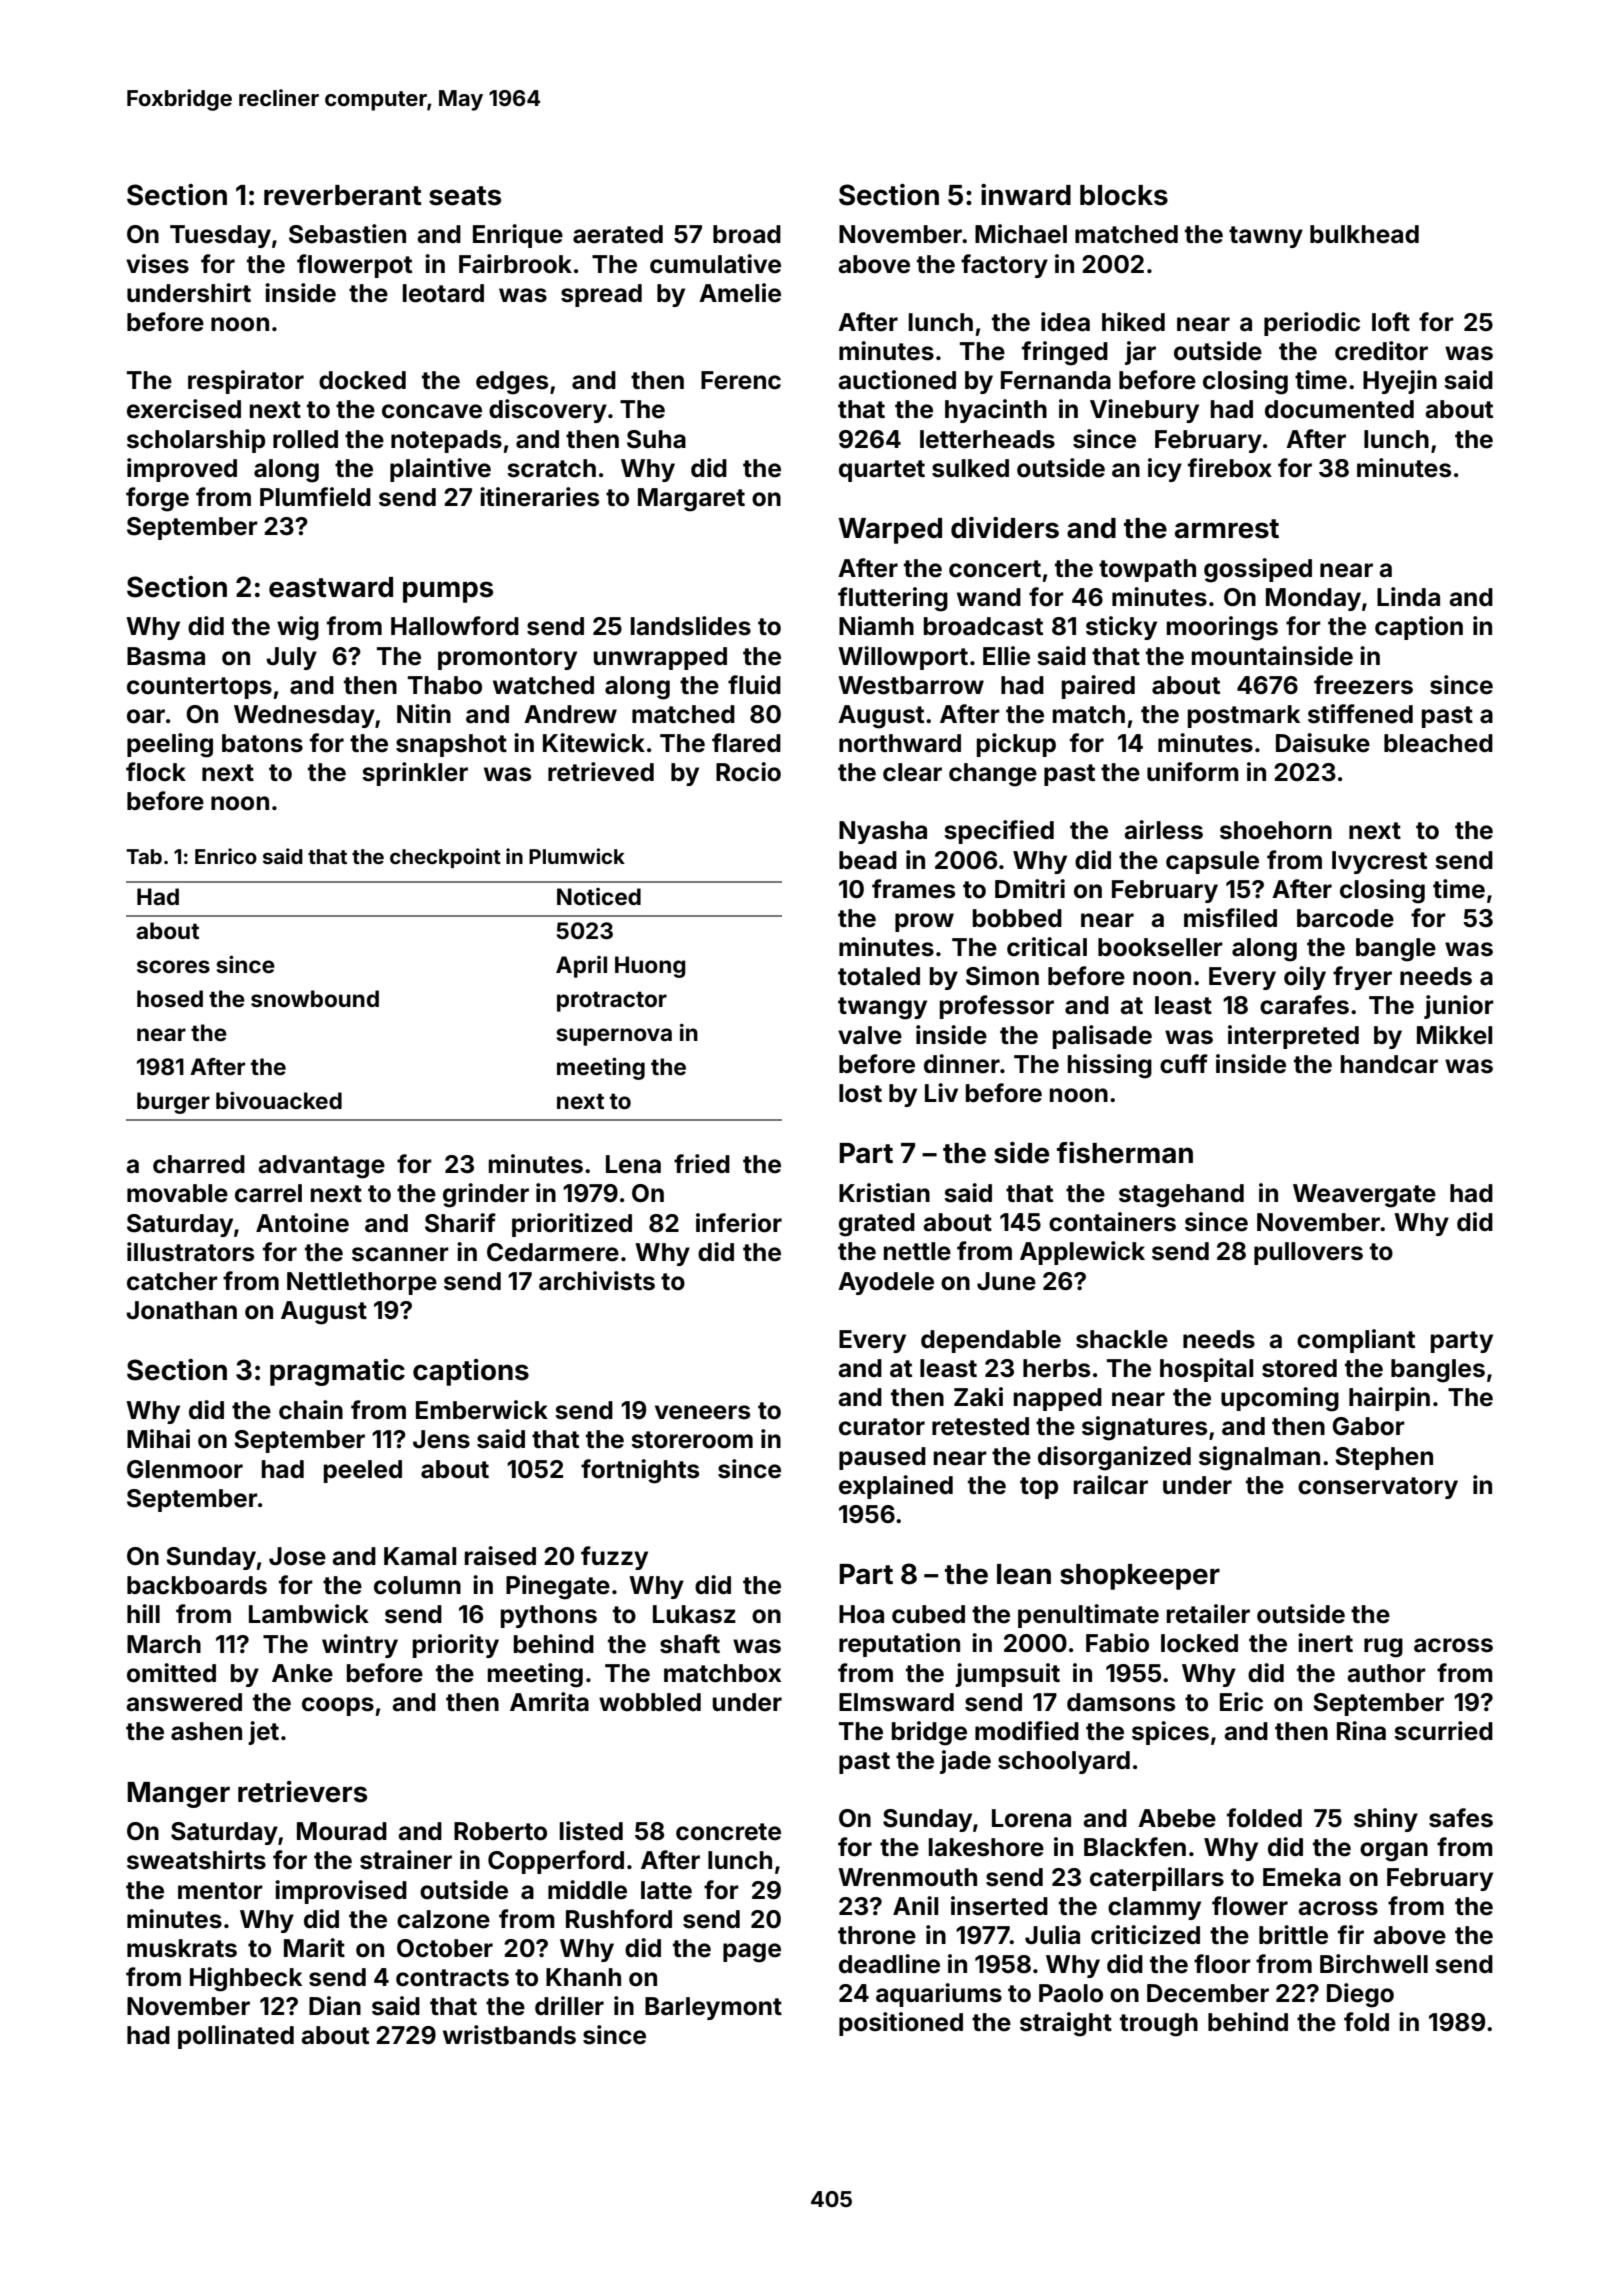 The width and height of the image is (1620, 2292). I want to click on Hoa, so click(861, 1614).
